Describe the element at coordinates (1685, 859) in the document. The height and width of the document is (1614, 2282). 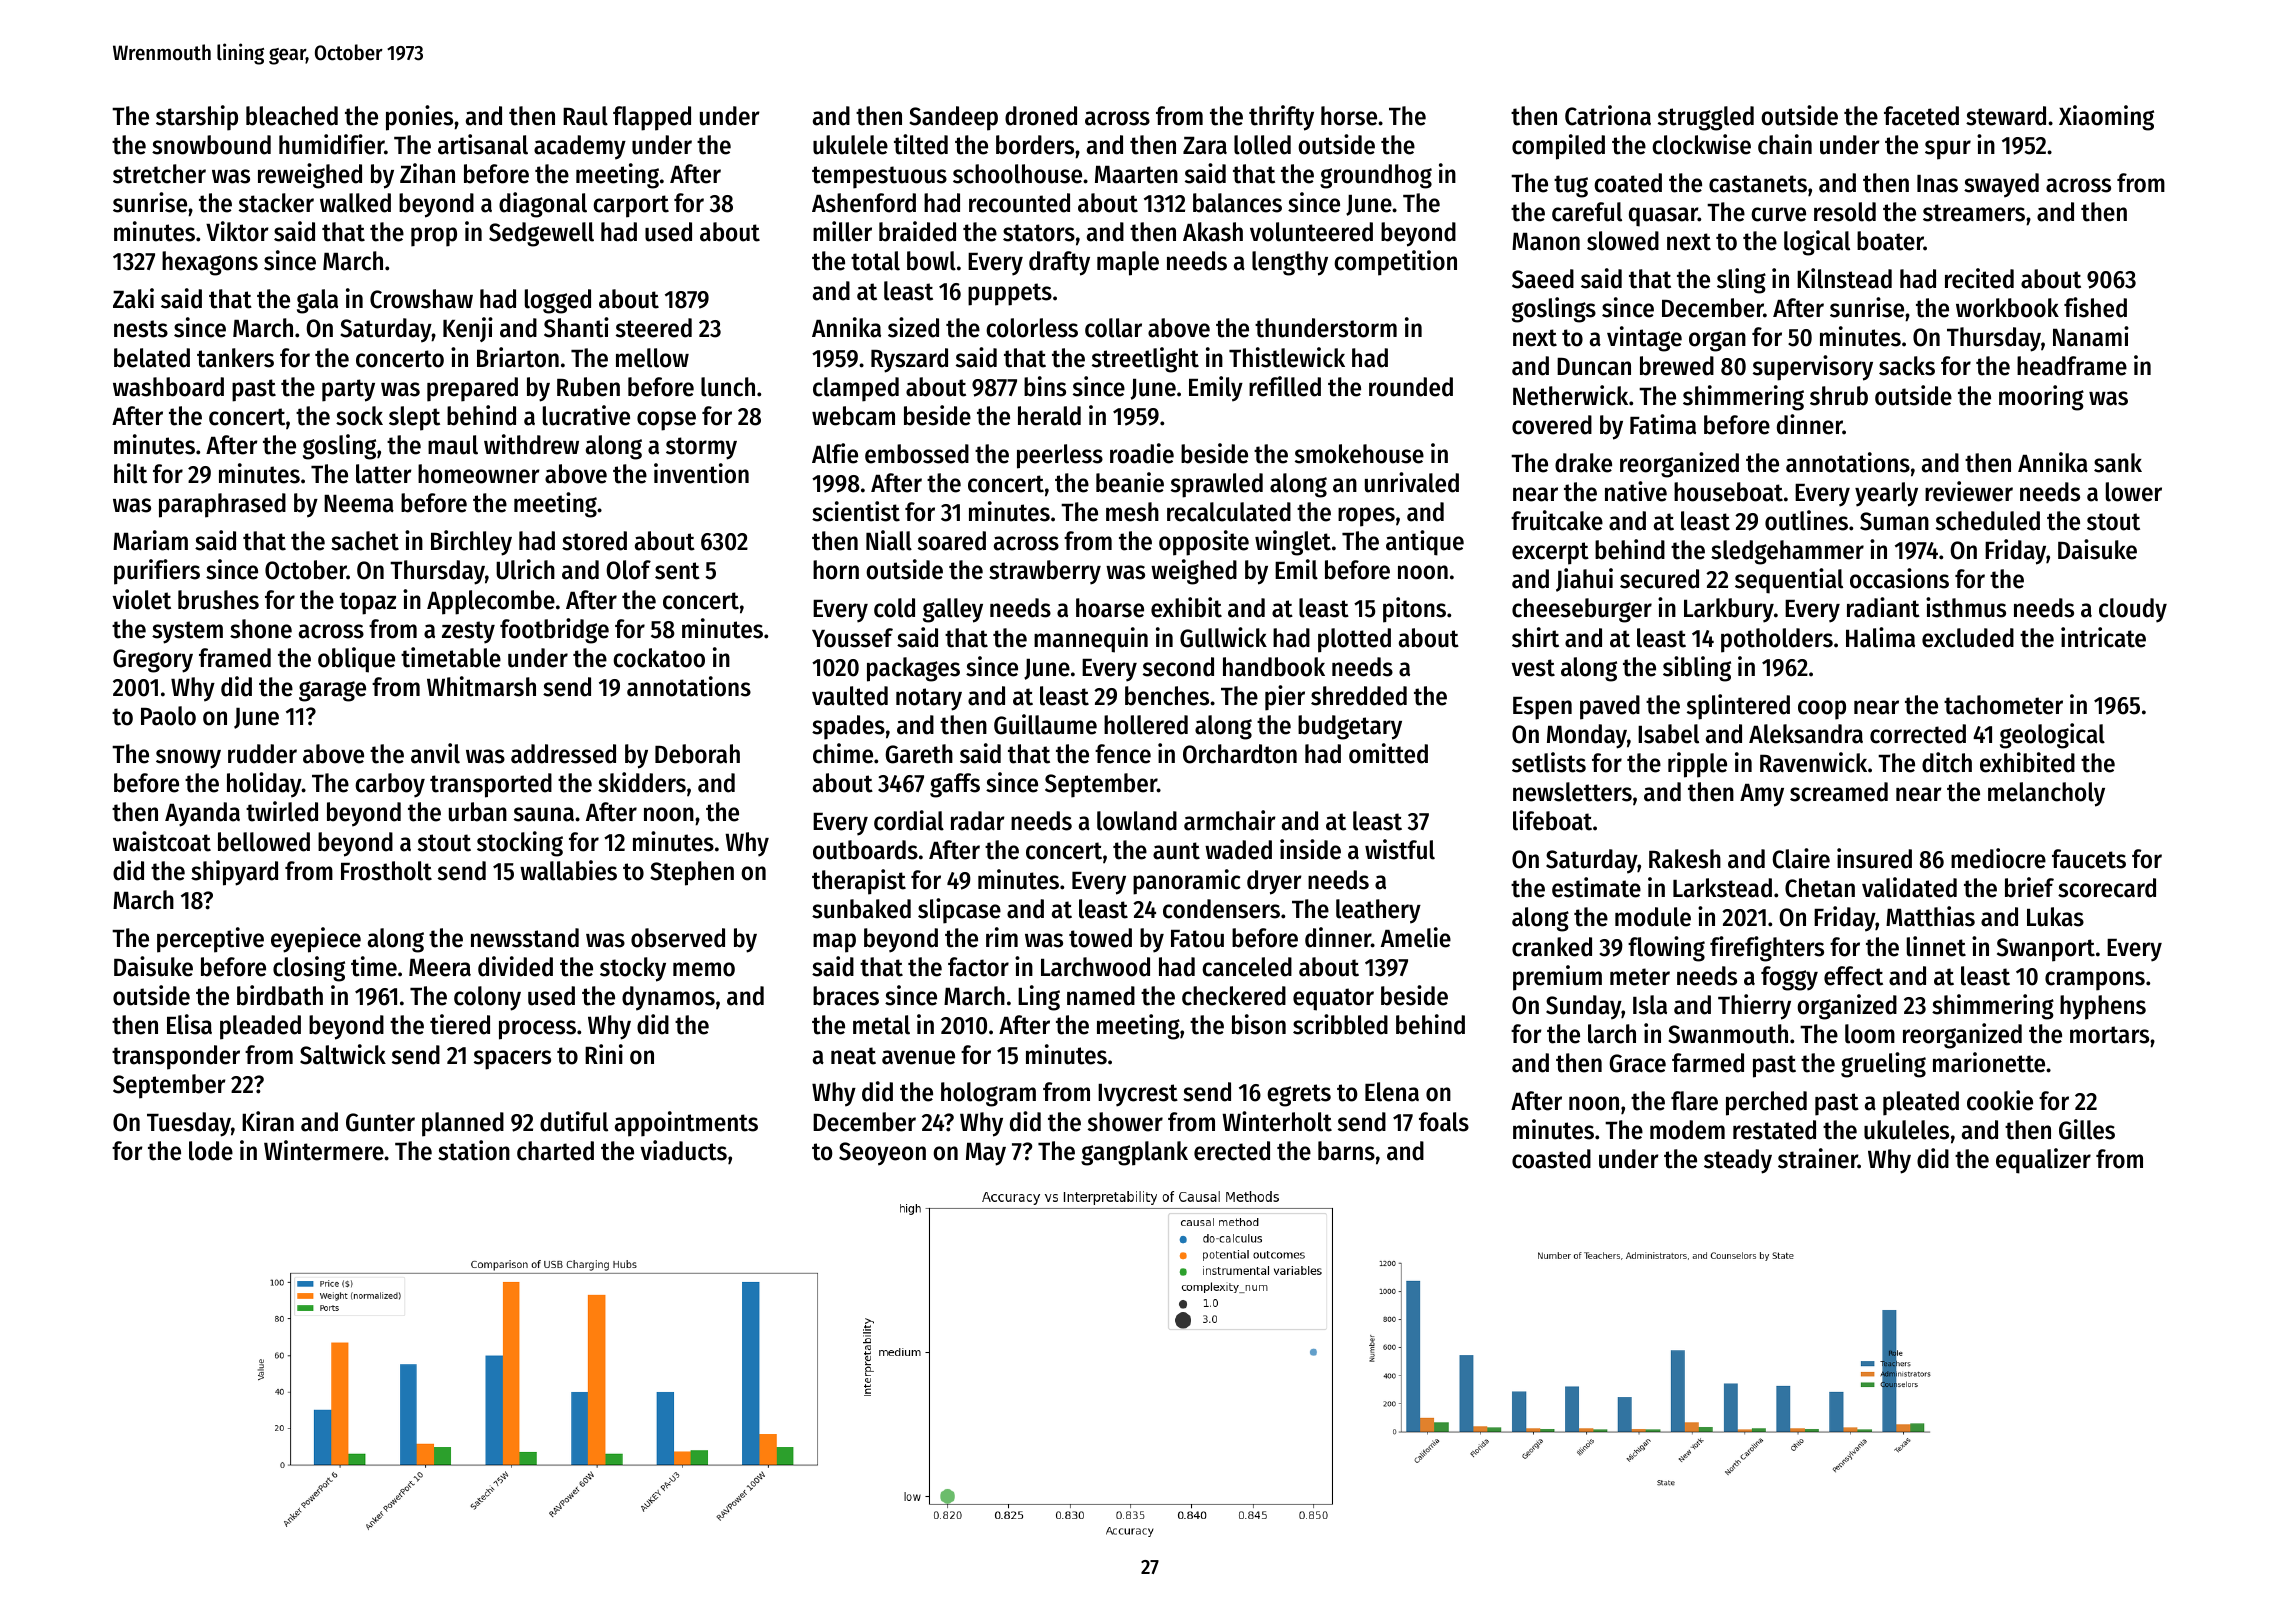
I see `Rakesh` at that location.
